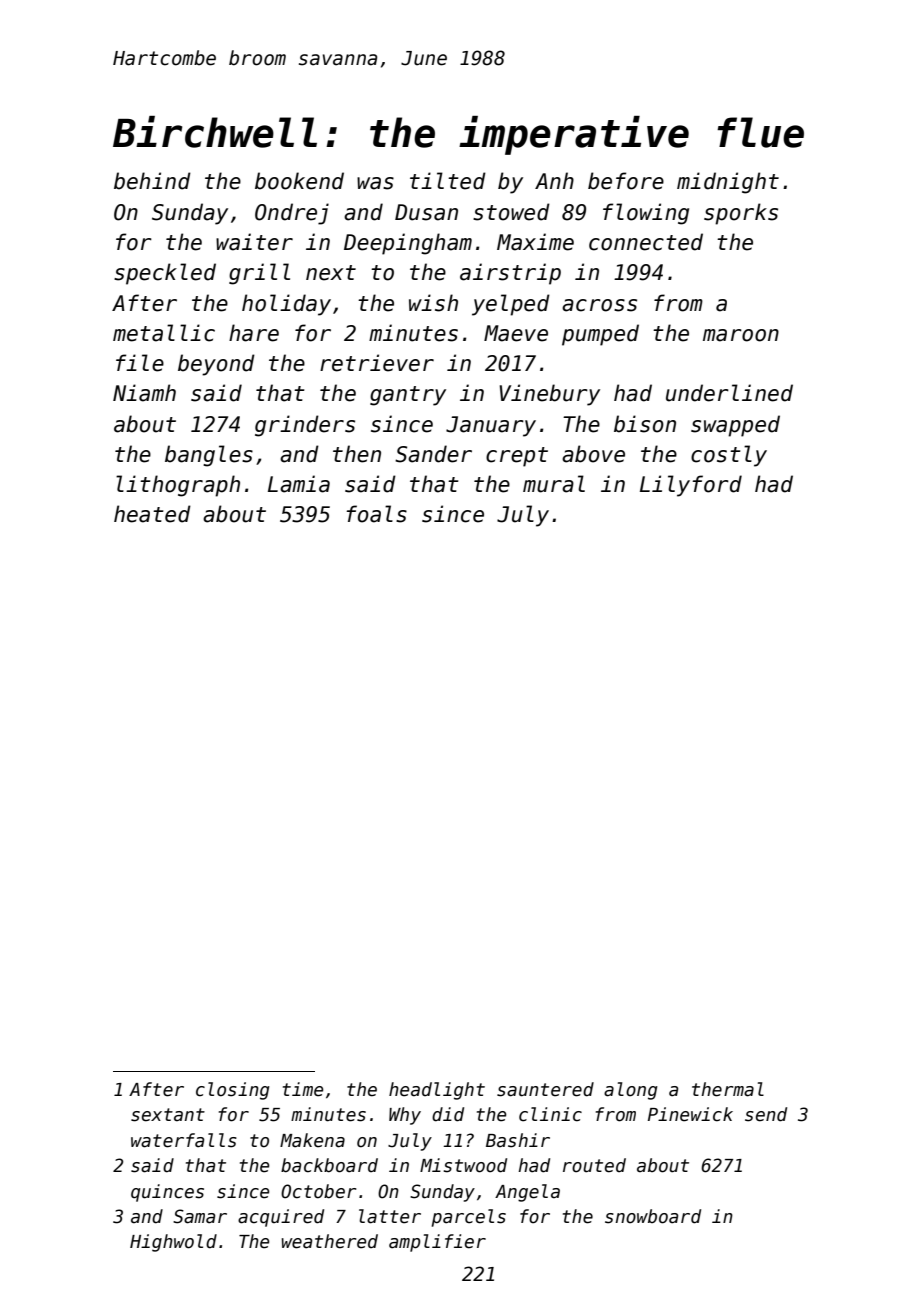  What do you see at coordinates (173, 1243) in the document?
I see `Highwold` at bounding box center [173, 1243].
